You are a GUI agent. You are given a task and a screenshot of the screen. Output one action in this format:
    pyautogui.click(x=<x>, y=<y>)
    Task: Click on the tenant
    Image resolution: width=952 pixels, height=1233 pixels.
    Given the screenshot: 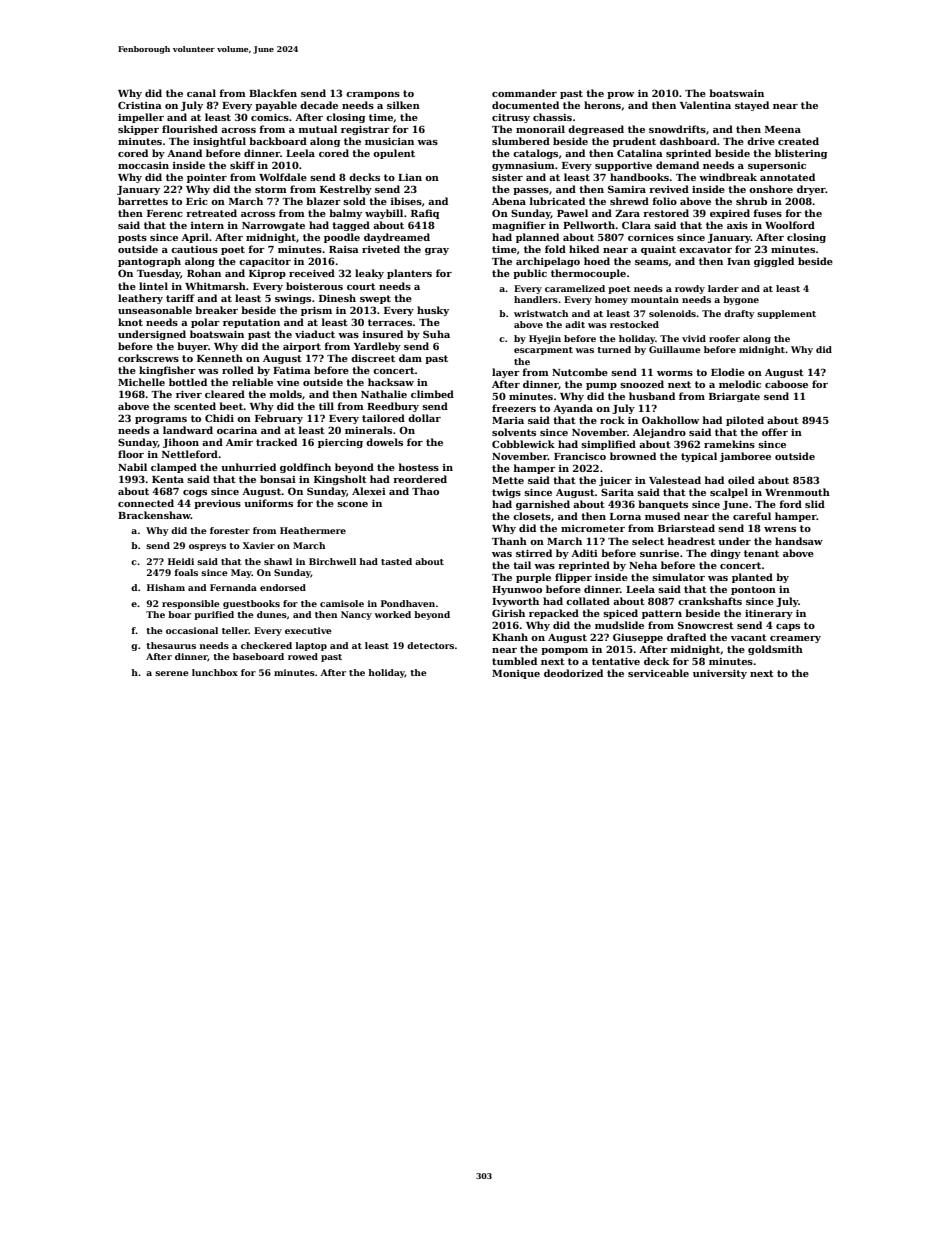 What is the action you would take?
    pyautogui.click(x=761, y=553)
